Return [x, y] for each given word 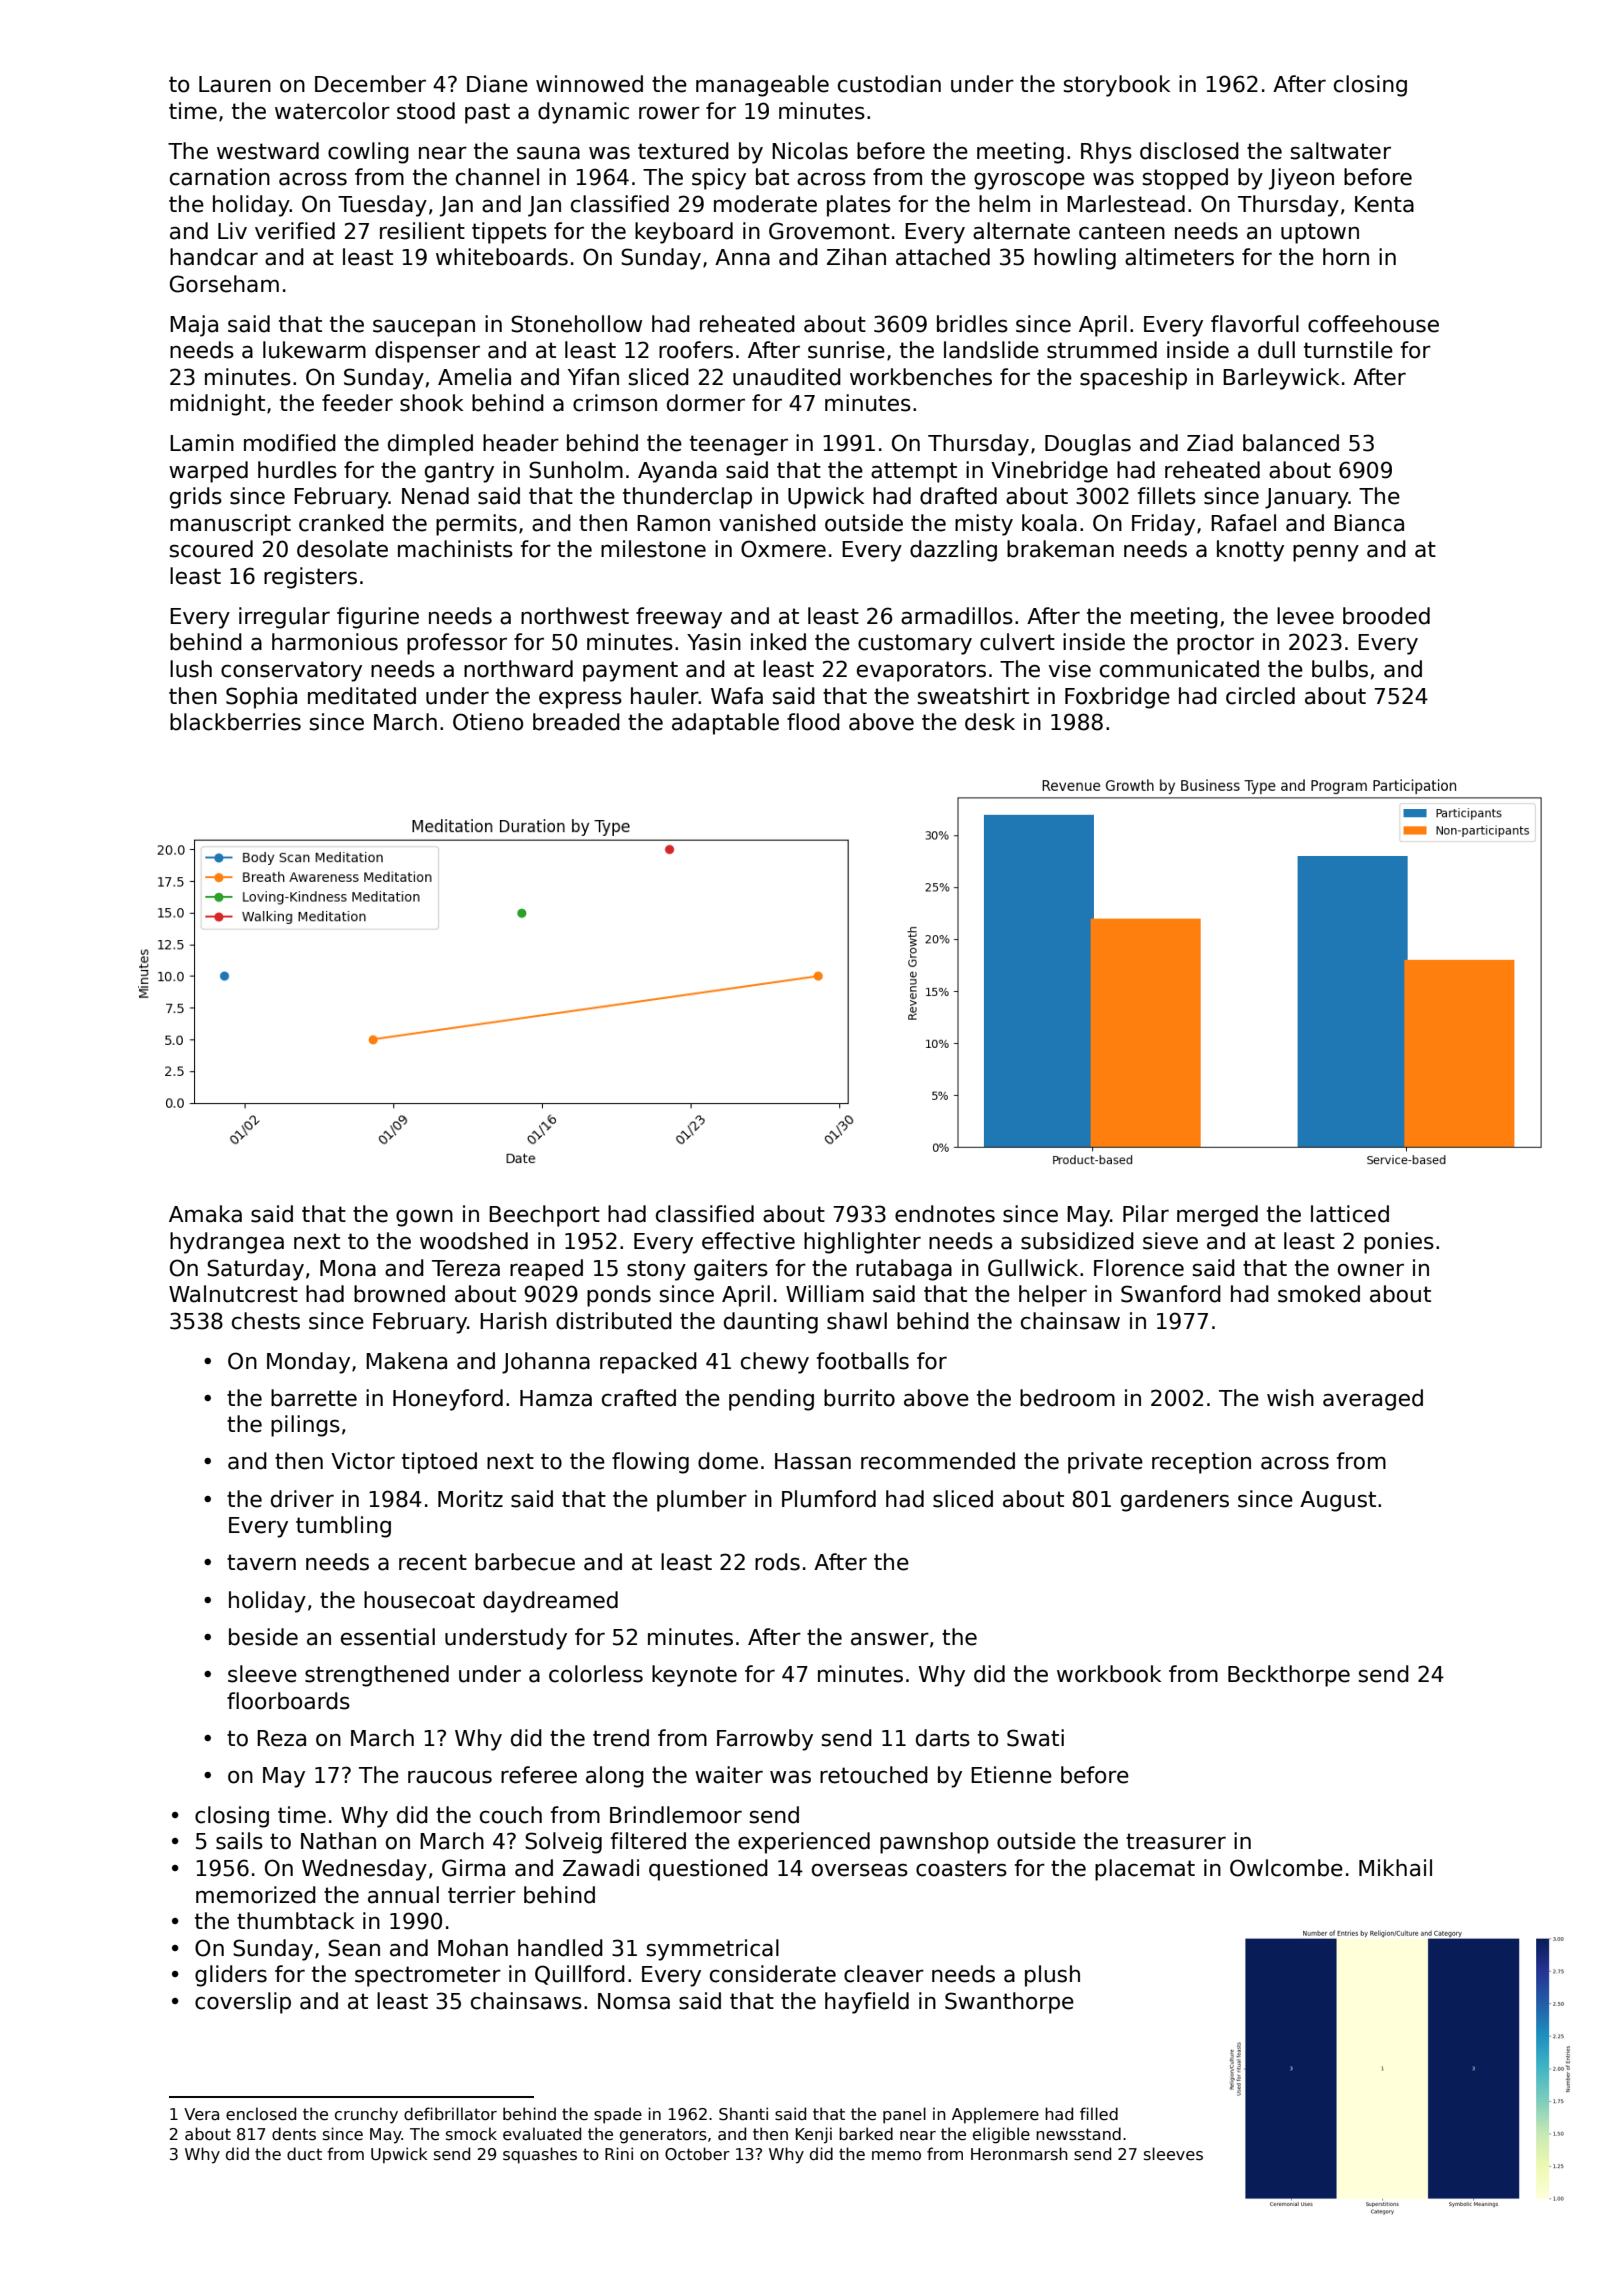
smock [471, 2133]
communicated [1179, 669]
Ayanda [677, 472]
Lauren [235, 84]
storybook [1117, 86]
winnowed [589, 84]
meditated [362, 696]
